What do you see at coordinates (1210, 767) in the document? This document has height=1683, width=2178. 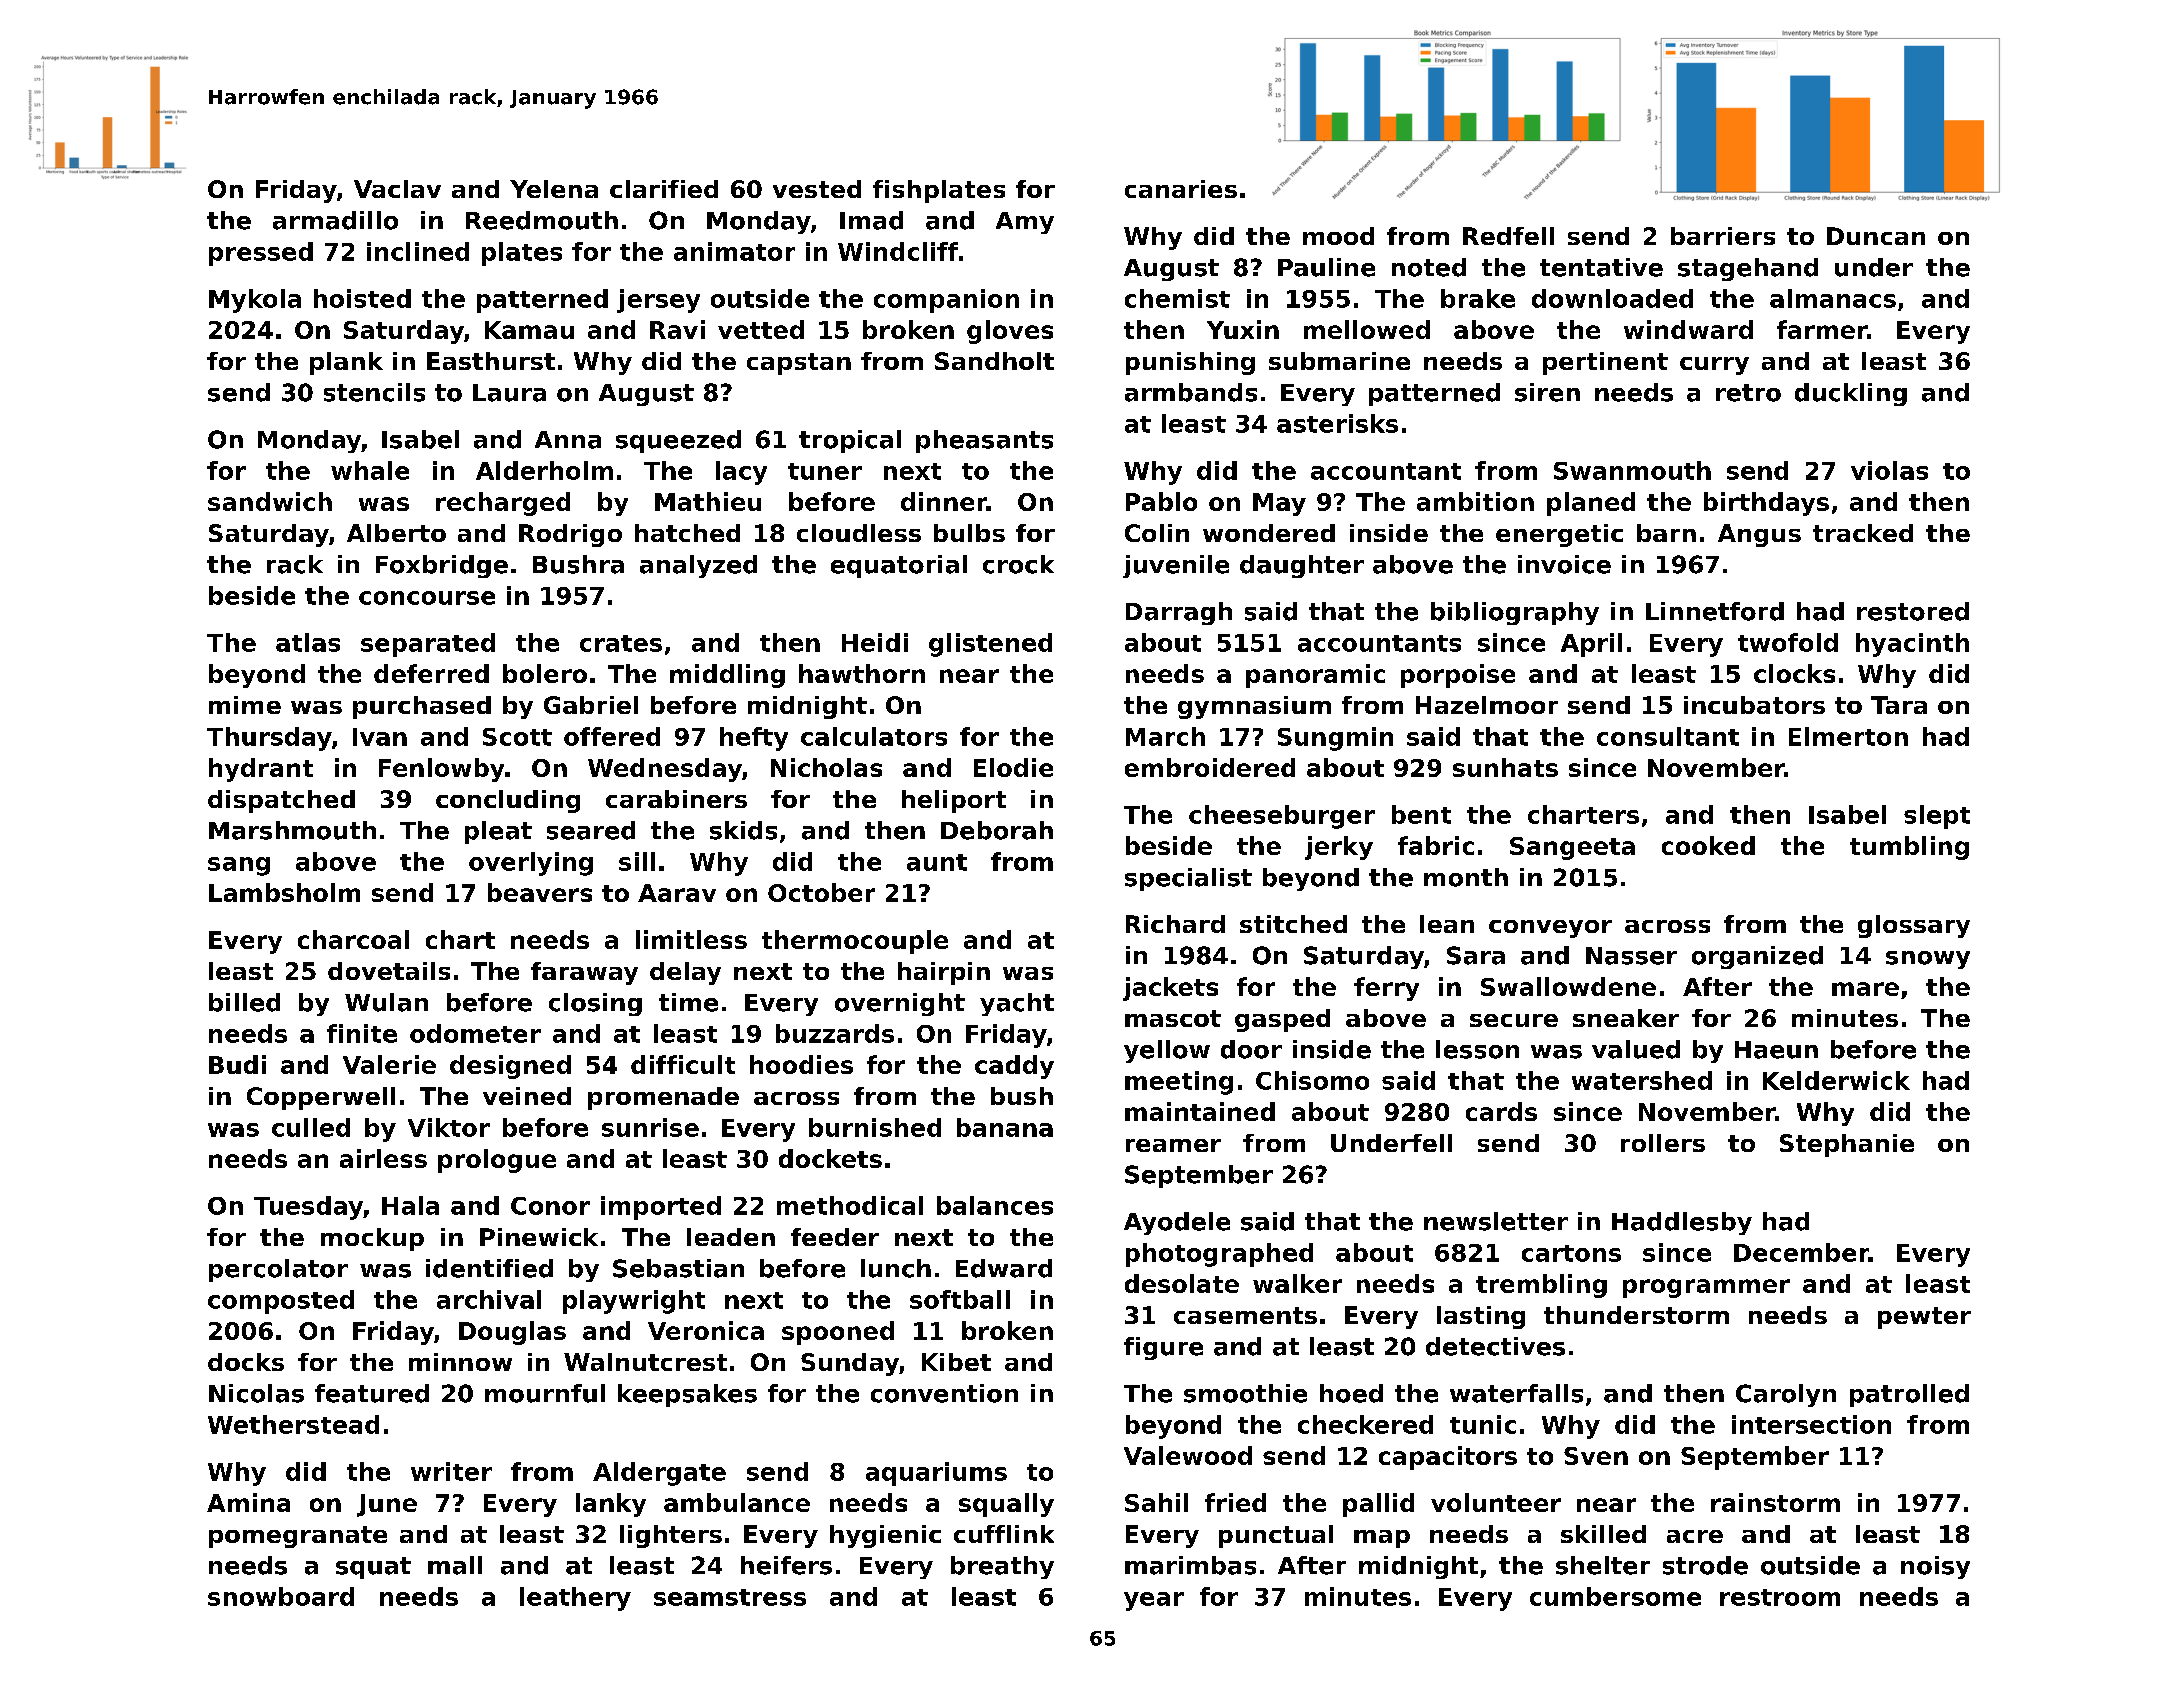 I see `embroidered` at bounding box center [1210, 767].
